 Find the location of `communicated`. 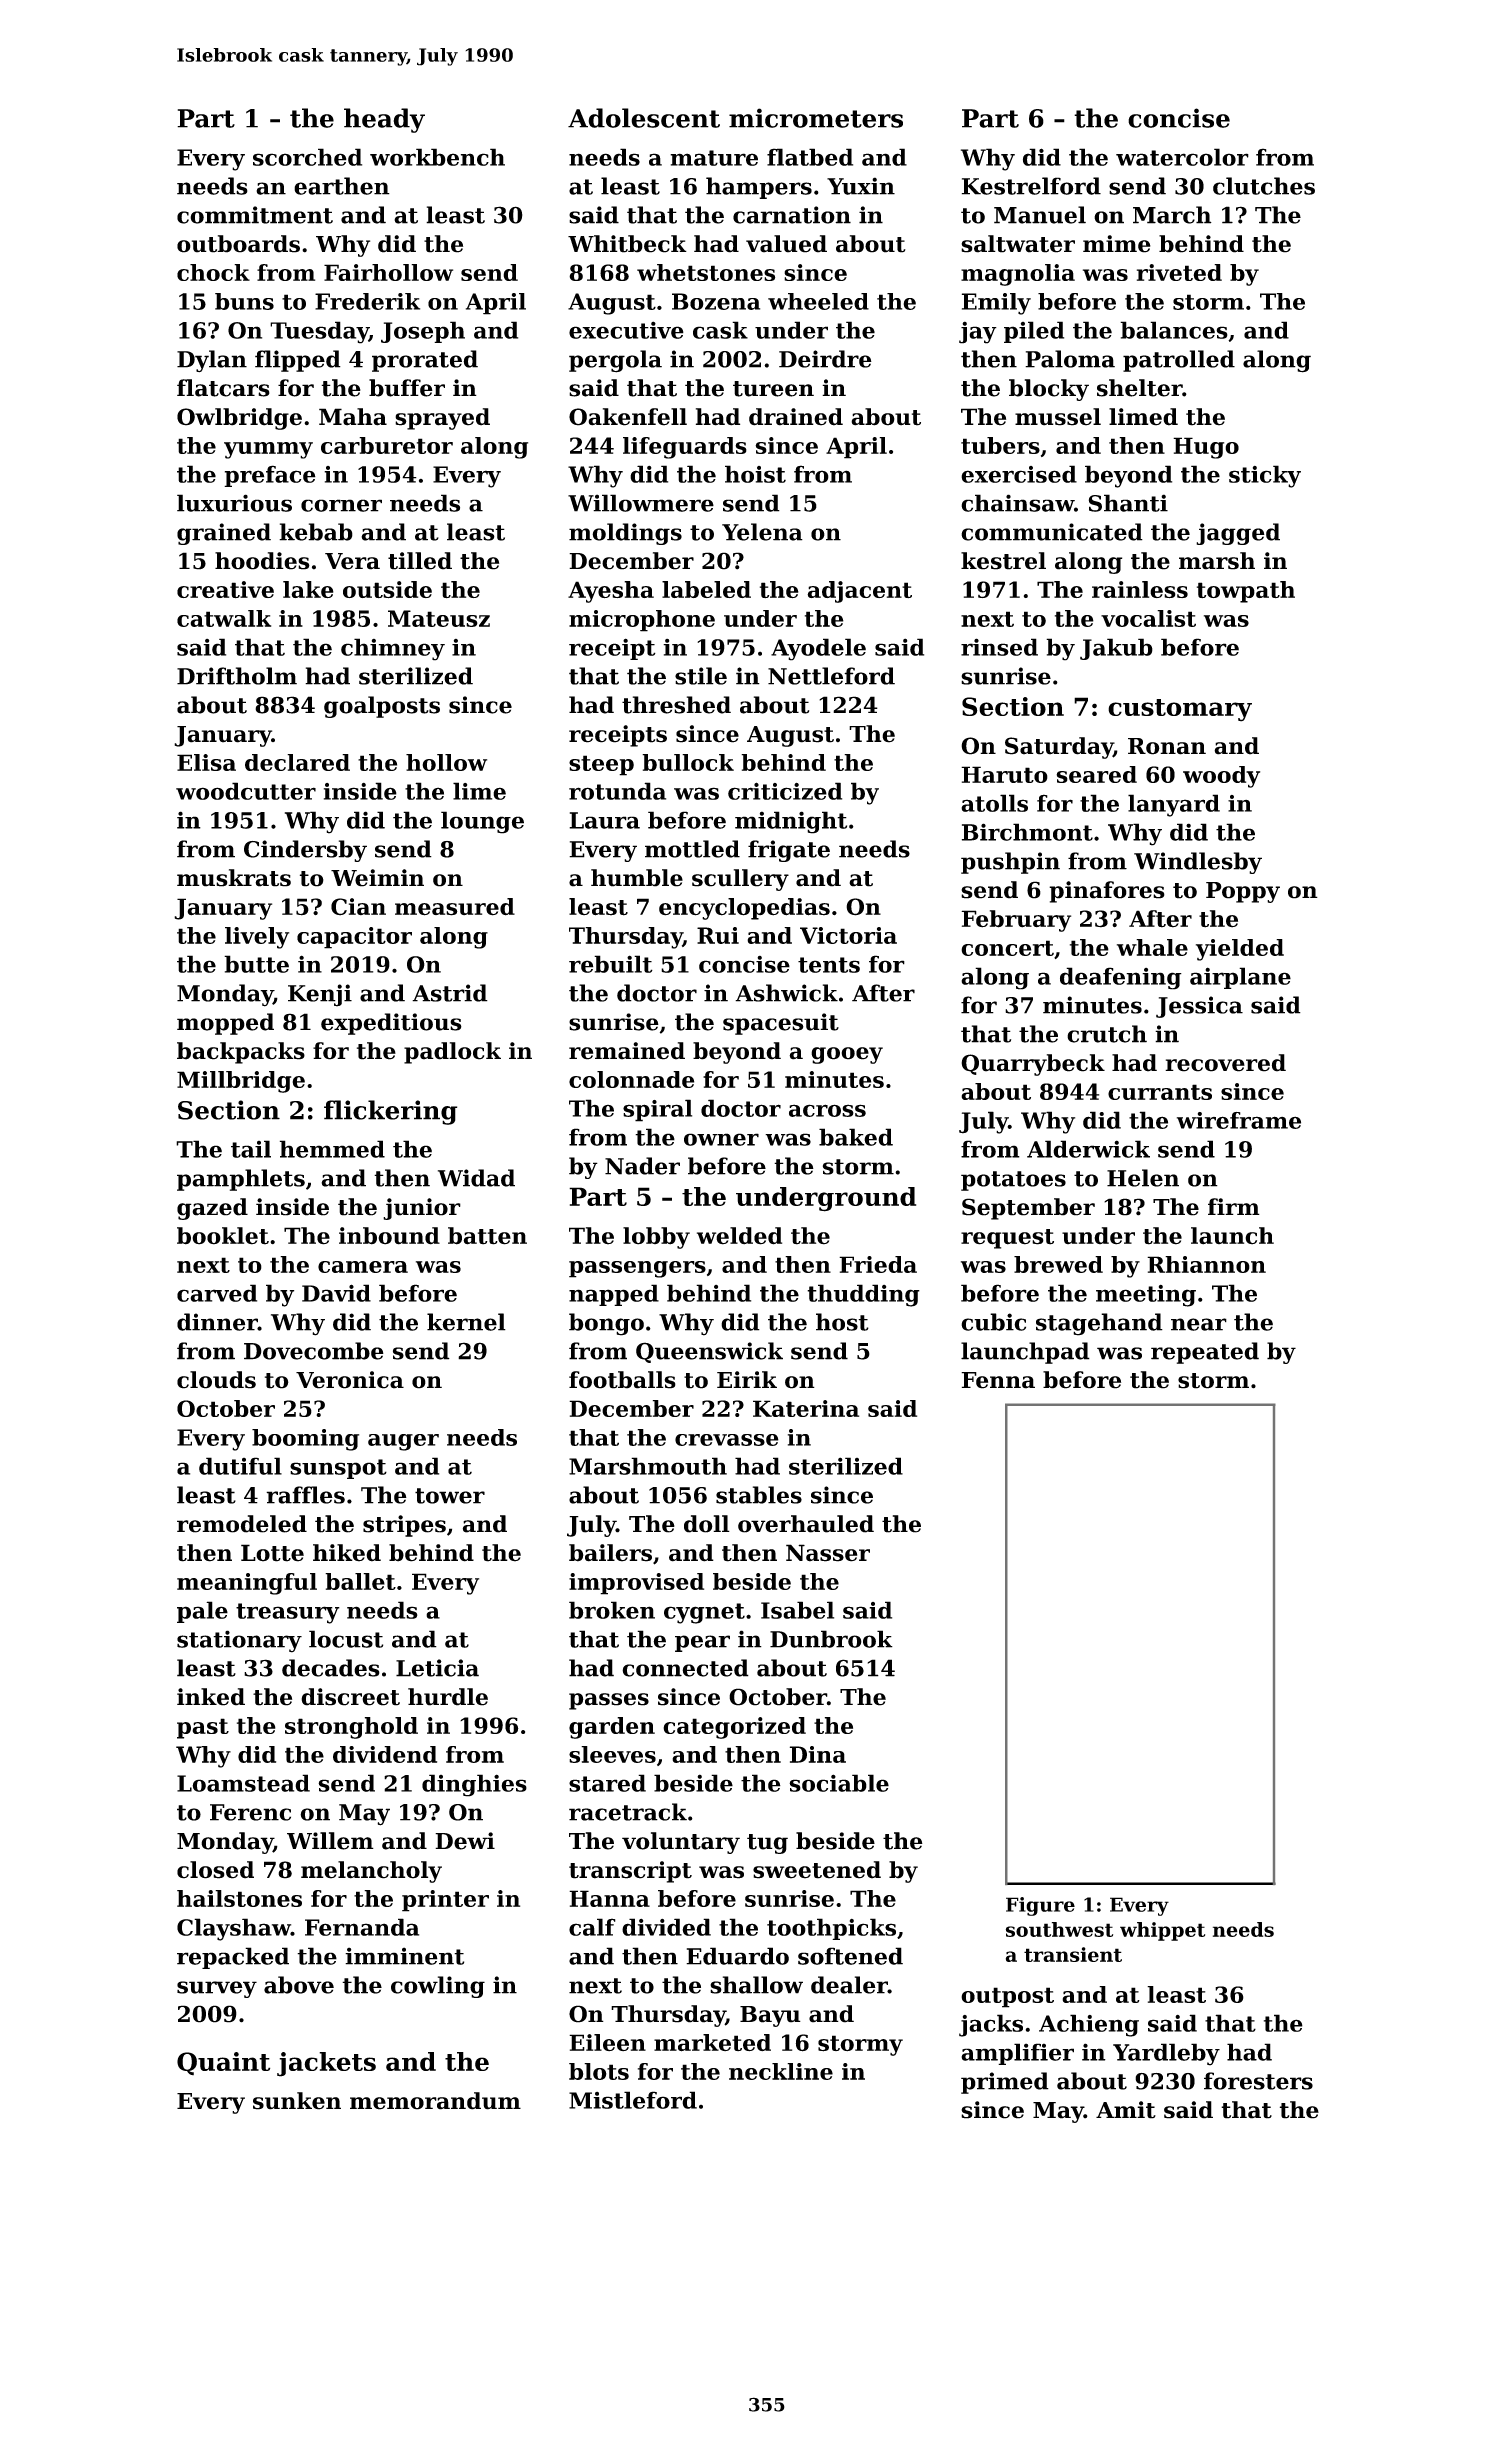

communicated is located at coordinates (1052, 532).
